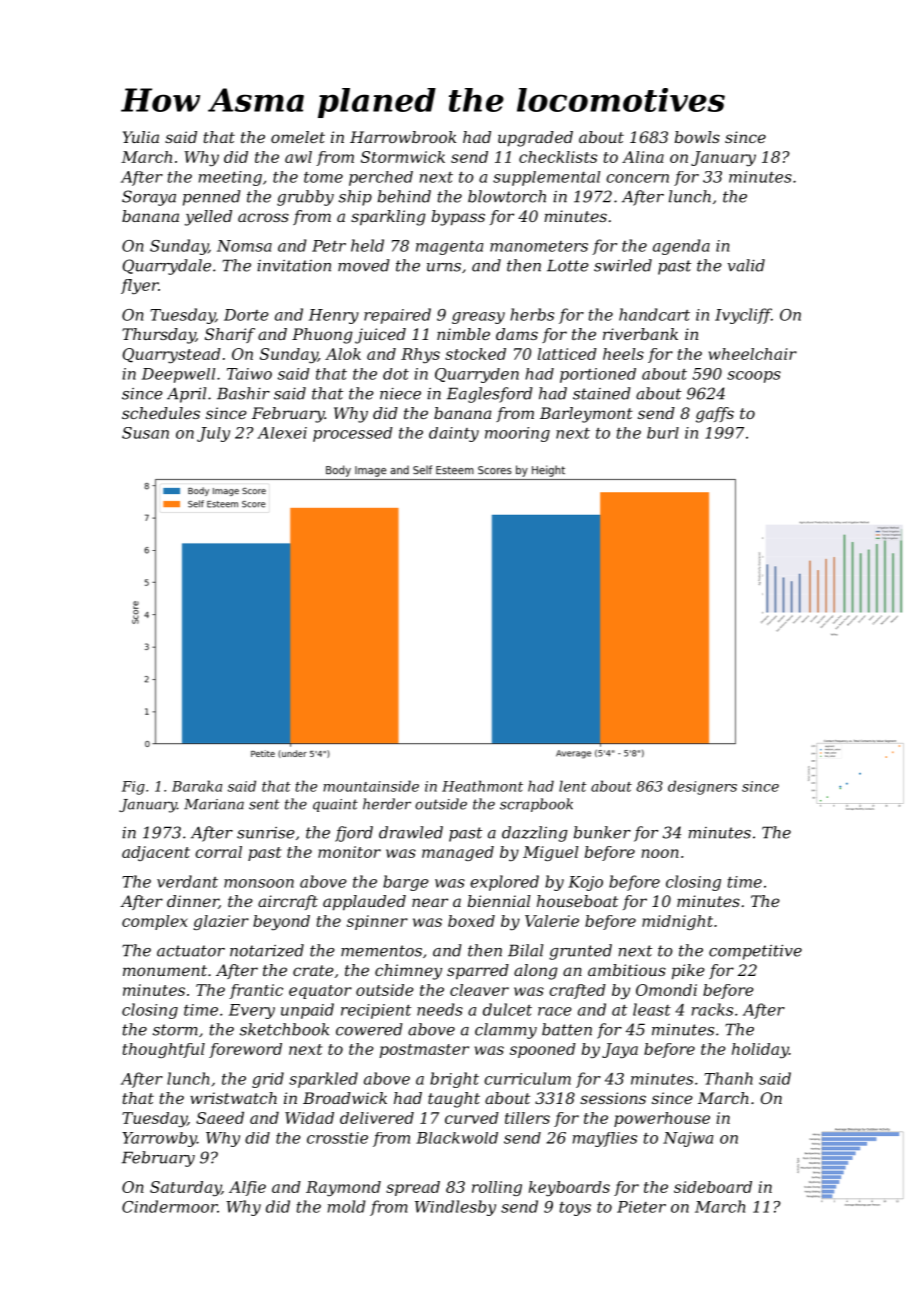 This screenshot has width=924, height=1314. I want to click on bowls, so click(697, 137).
